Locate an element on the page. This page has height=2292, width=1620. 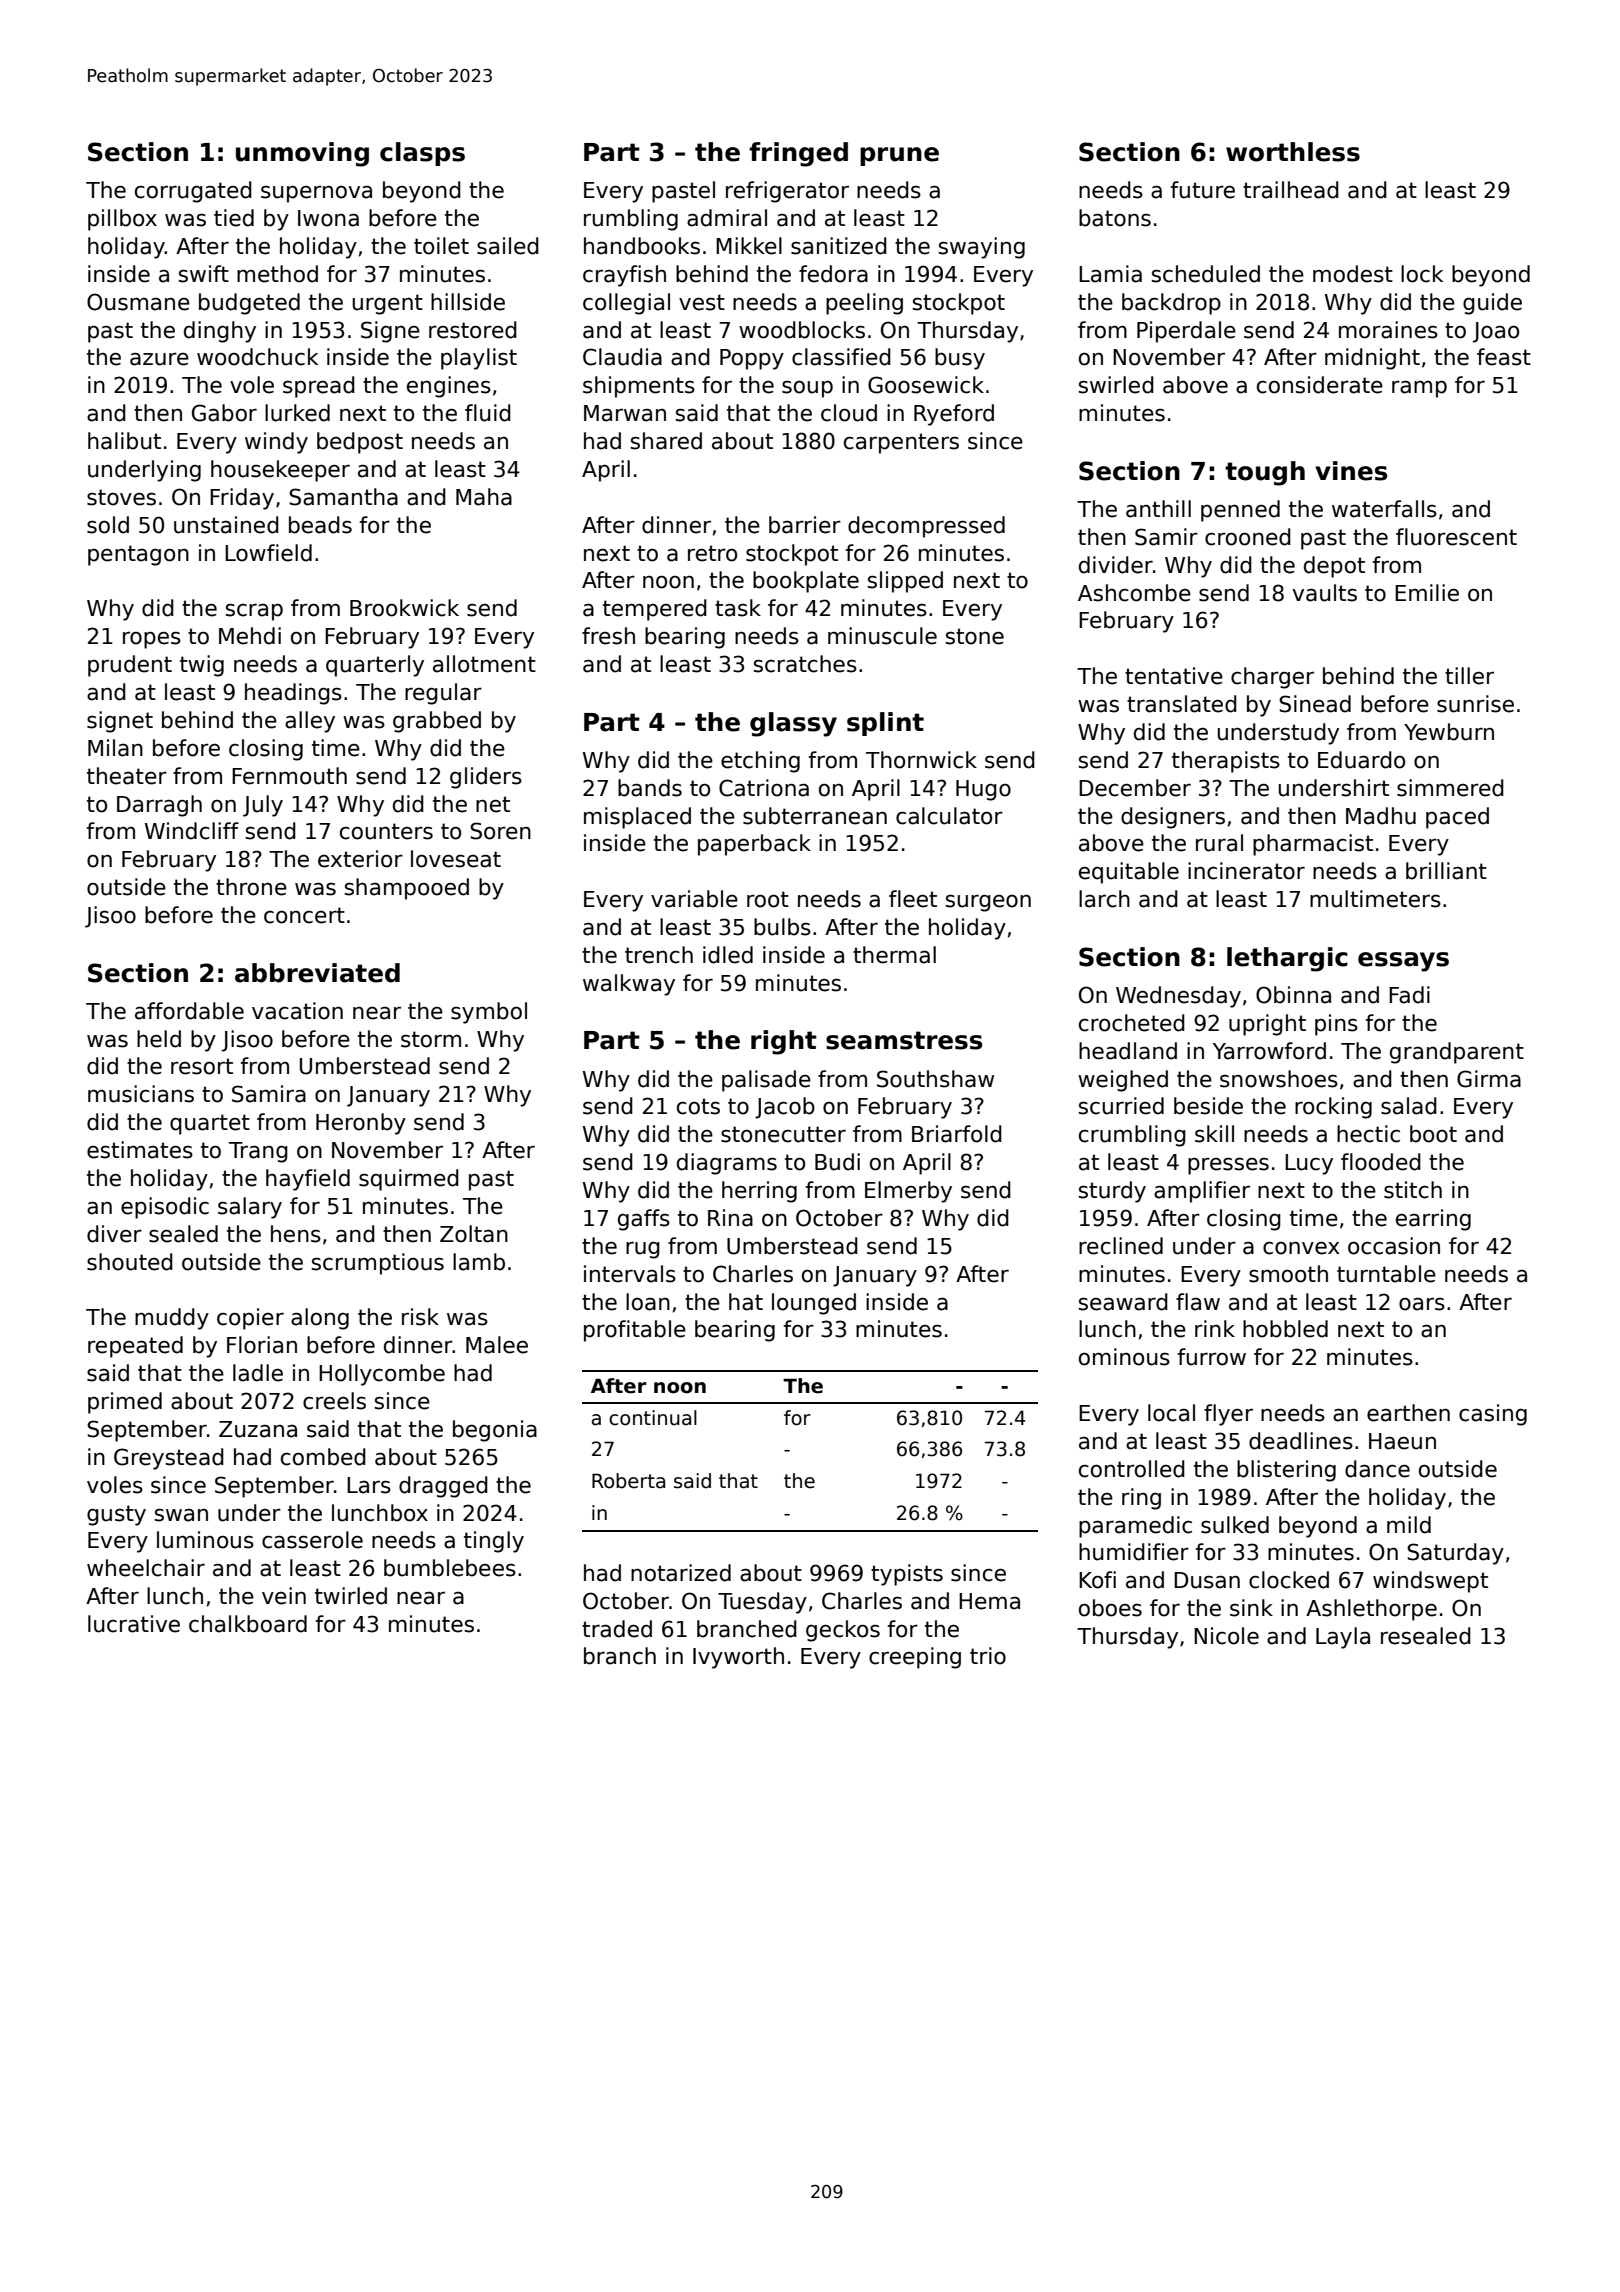
worthless is located at coordinates (1293, 152).
